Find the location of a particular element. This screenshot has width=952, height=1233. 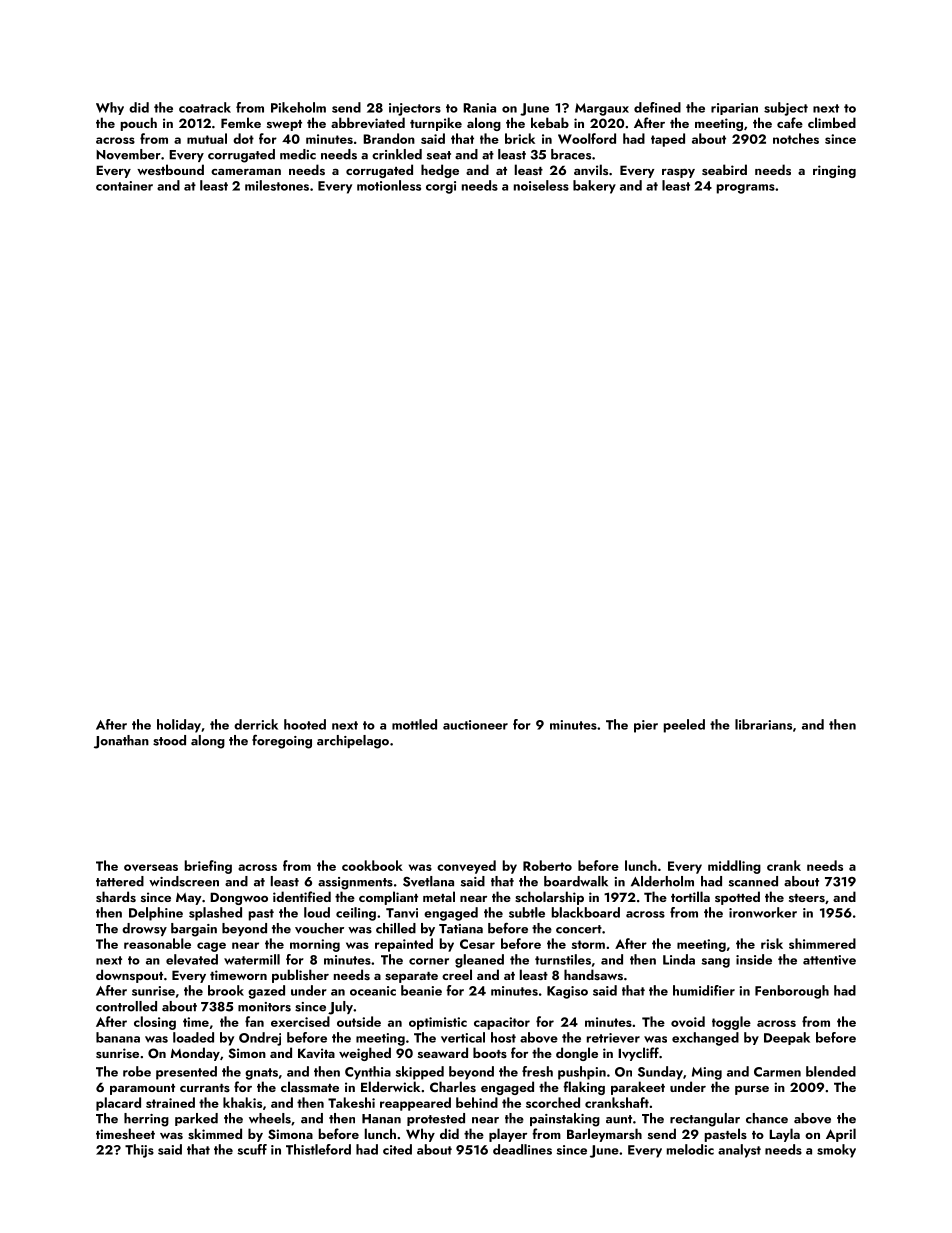

pier is located at coordinates (646, 726).
